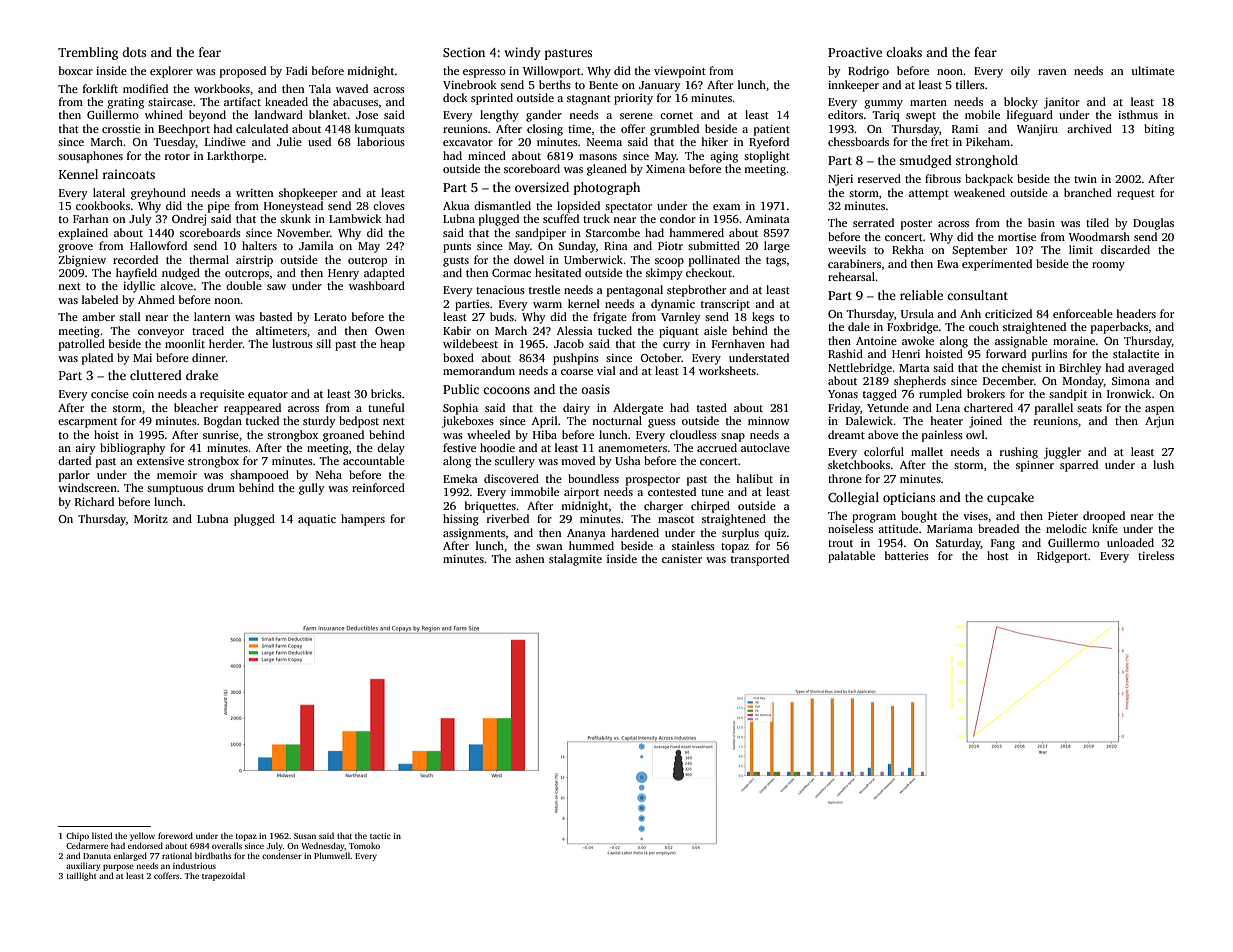 The width and height of the image is (1233, 952). What do you see at coordinates (223, 876) in the image?
I see `trapezoidal` at bounding box center [223, 876].
